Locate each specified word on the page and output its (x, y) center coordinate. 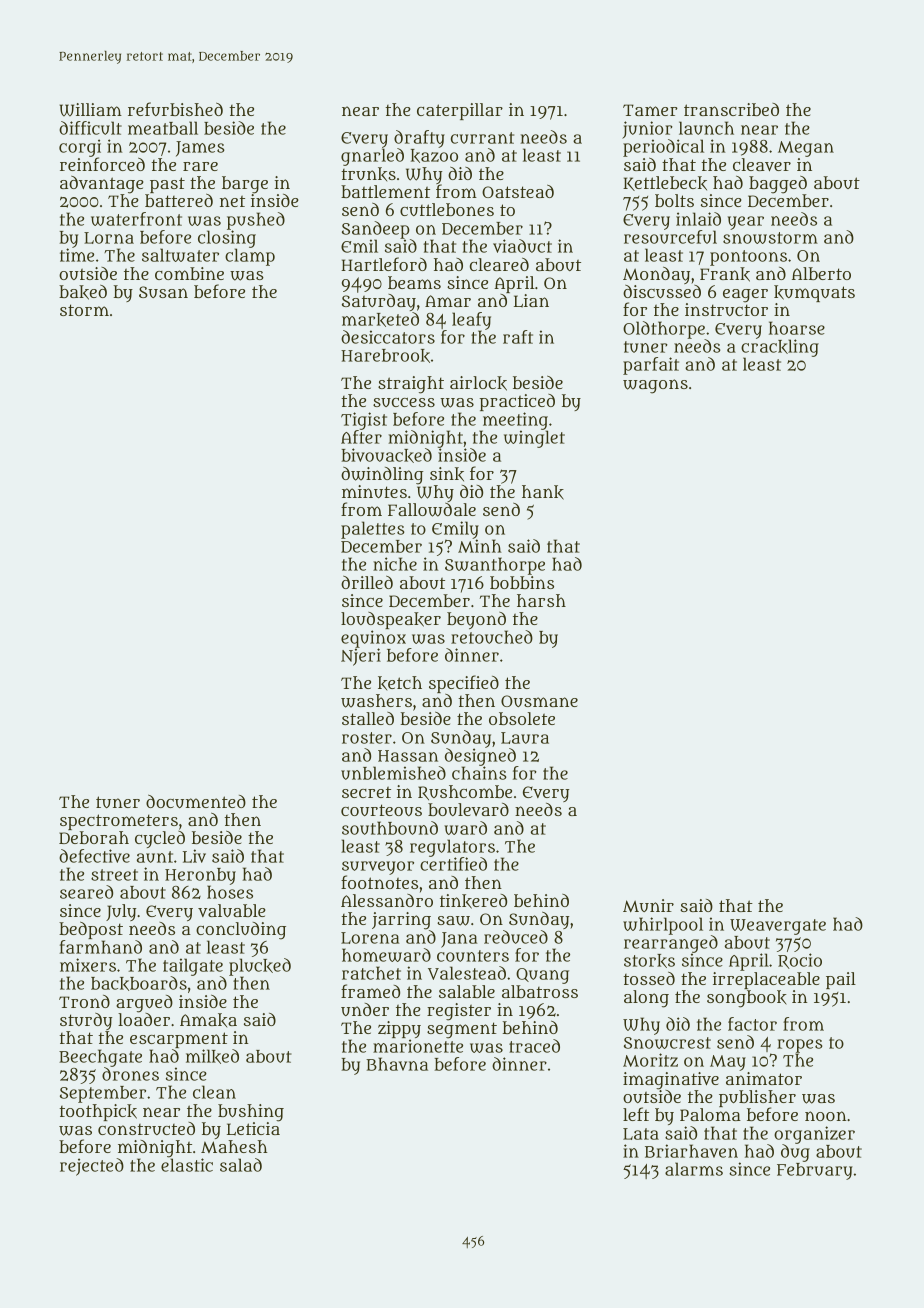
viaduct (522, 246)
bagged (778, 185)
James (200, 149)
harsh (541, 600)
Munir (648, 905)
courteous (381, 810)
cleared (499, 264)
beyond (476, 620)
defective (94, 856)
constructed (146, 1128)
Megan (806, 149)
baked (83, 292)
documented (196, 801)
